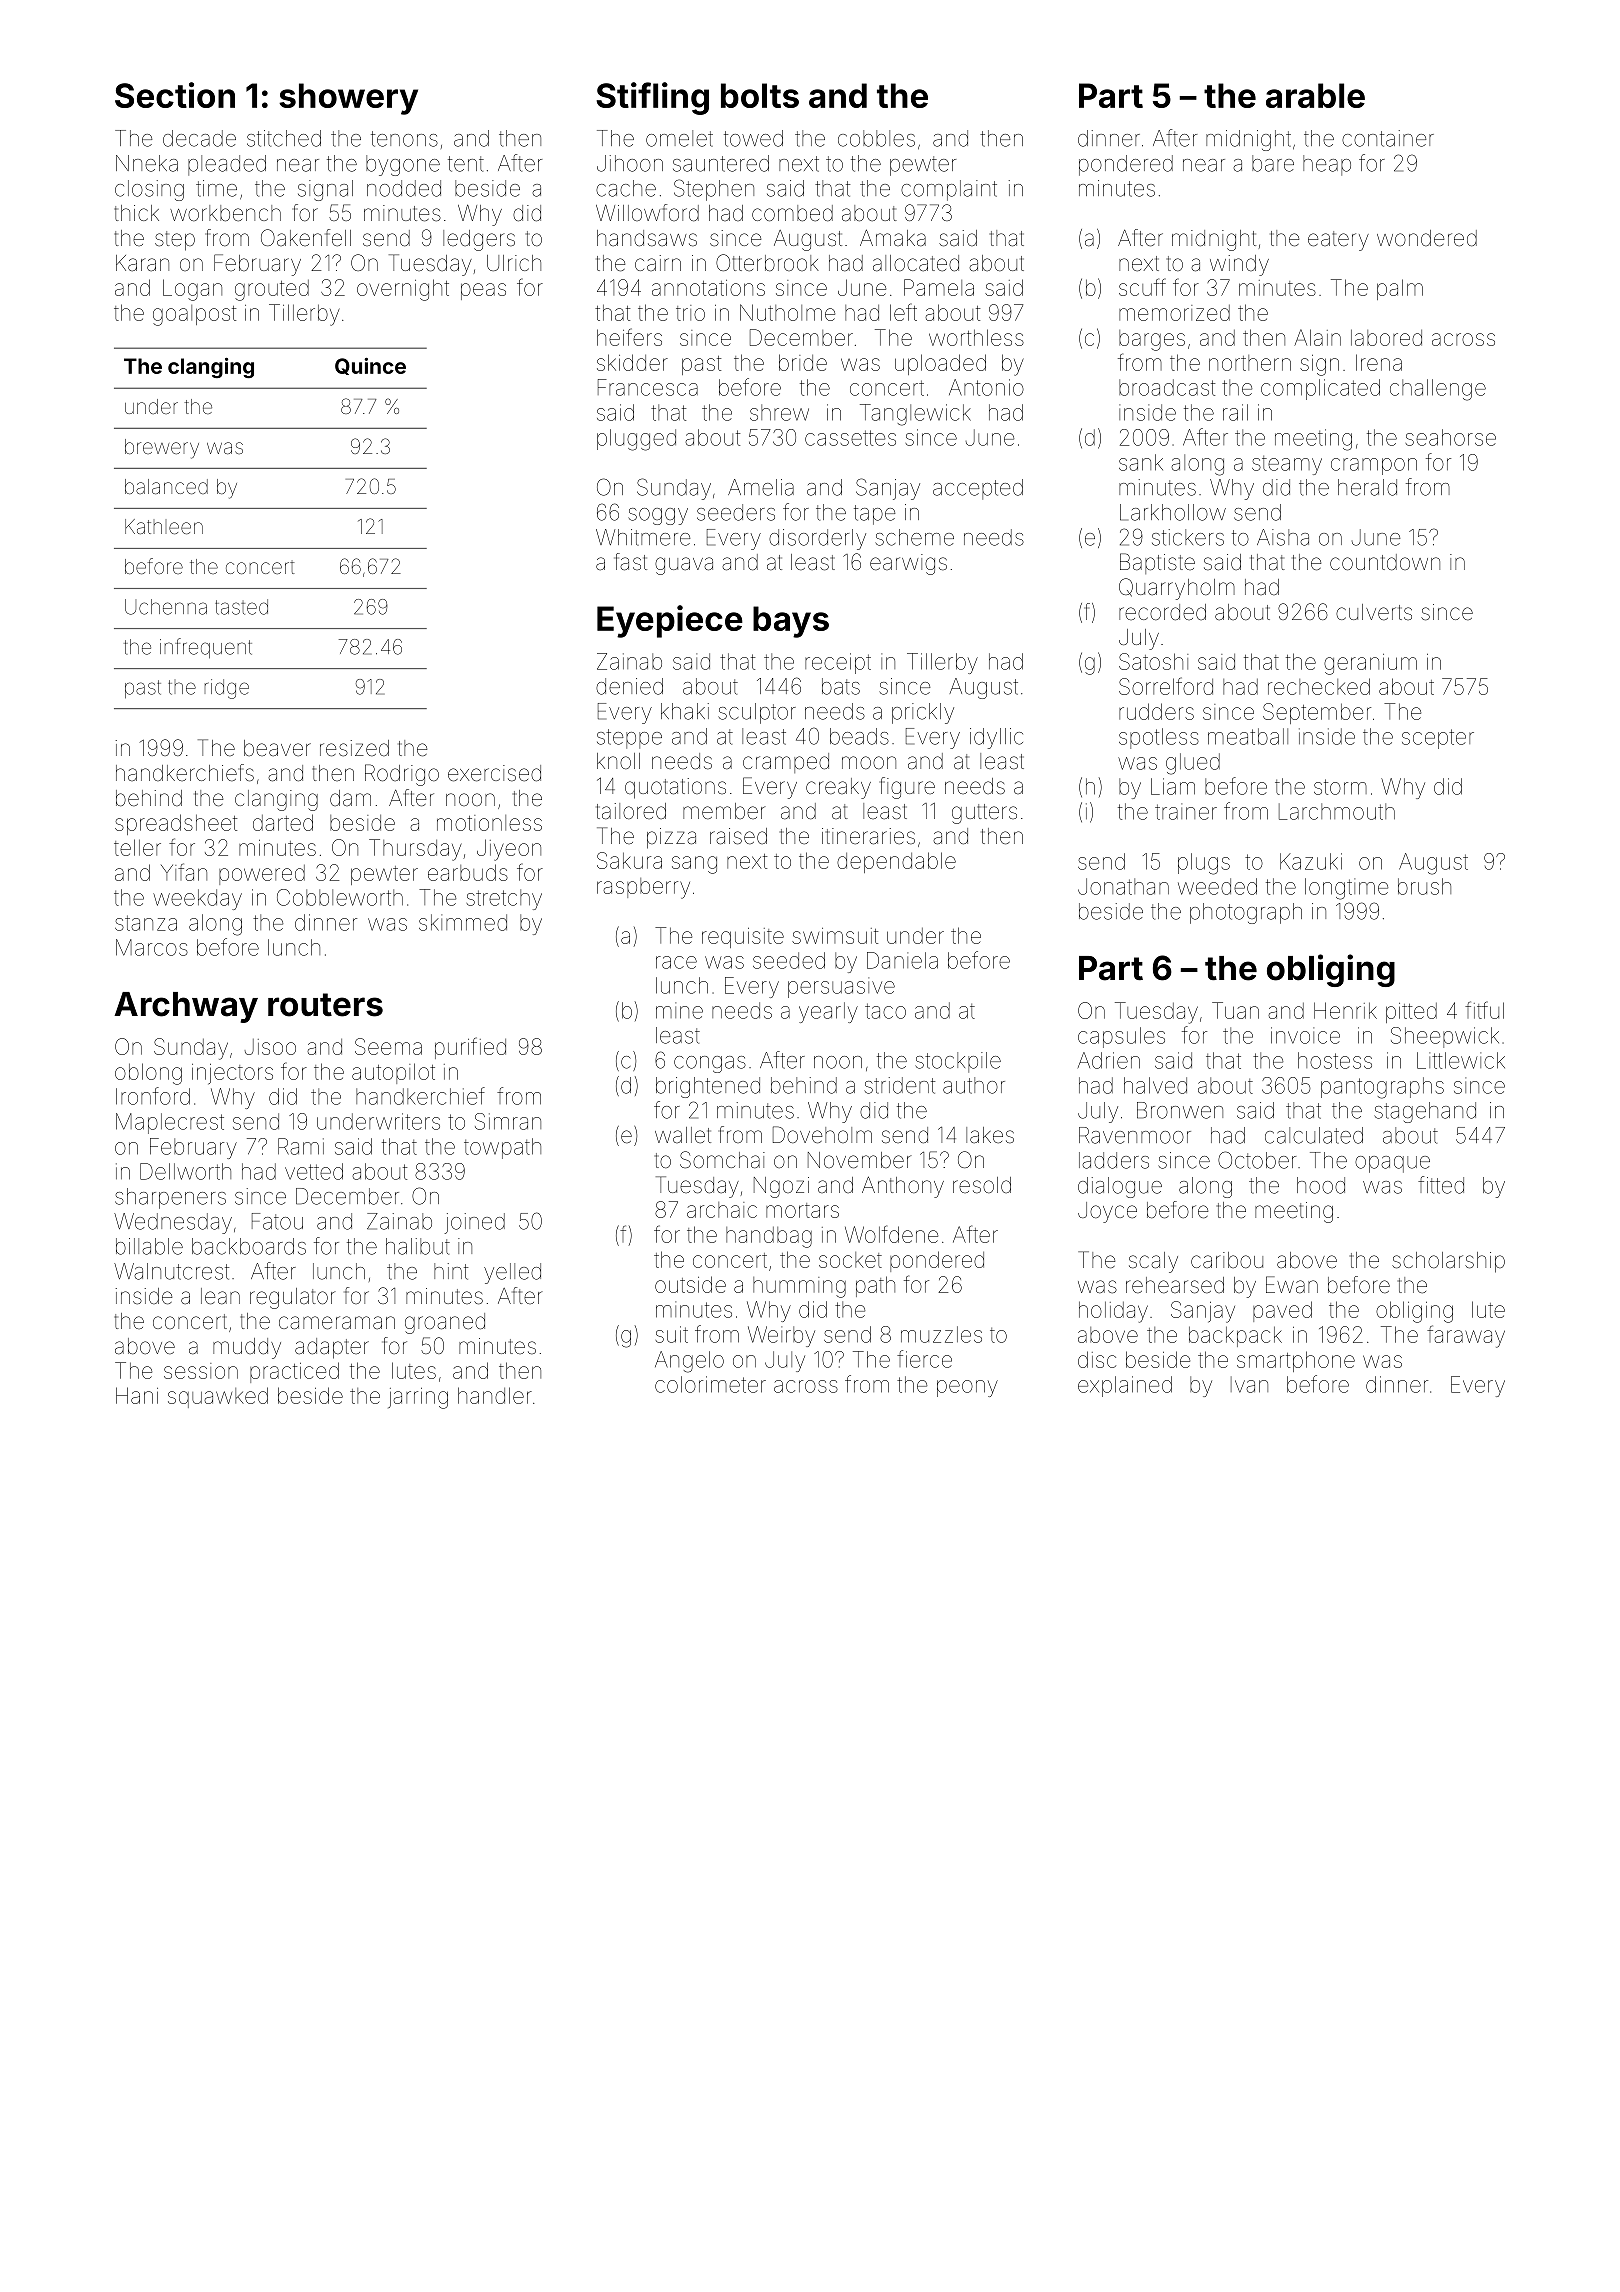 This screenshot has width=1620, height=2292. Describe the element at coordinates (418, 1398) in the screenshot. I see `jarring` at that location.
